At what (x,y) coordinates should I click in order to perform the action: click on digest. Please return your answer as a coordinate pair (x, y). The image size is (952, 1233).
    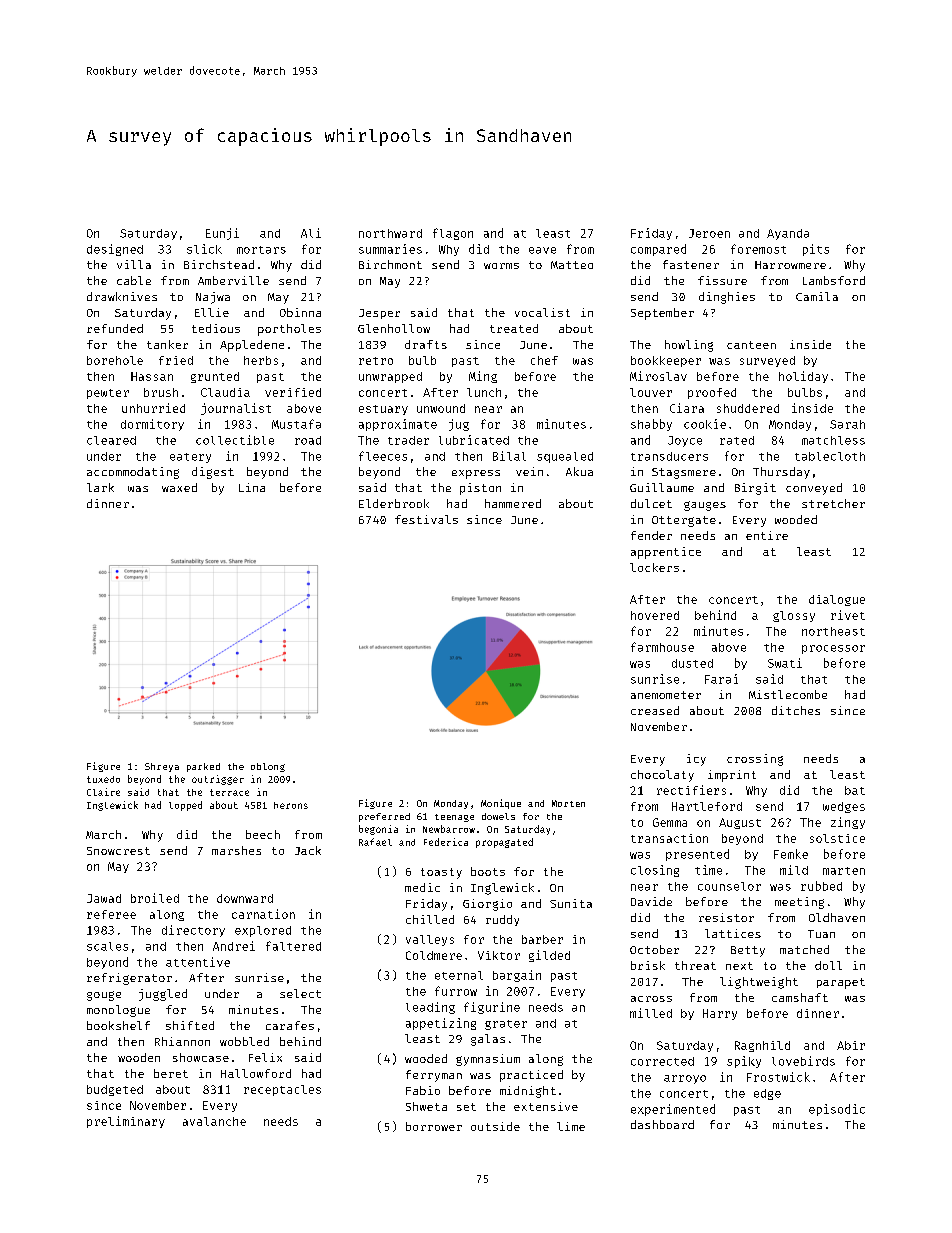
    Looking at the image, I should click on (213, 473).
